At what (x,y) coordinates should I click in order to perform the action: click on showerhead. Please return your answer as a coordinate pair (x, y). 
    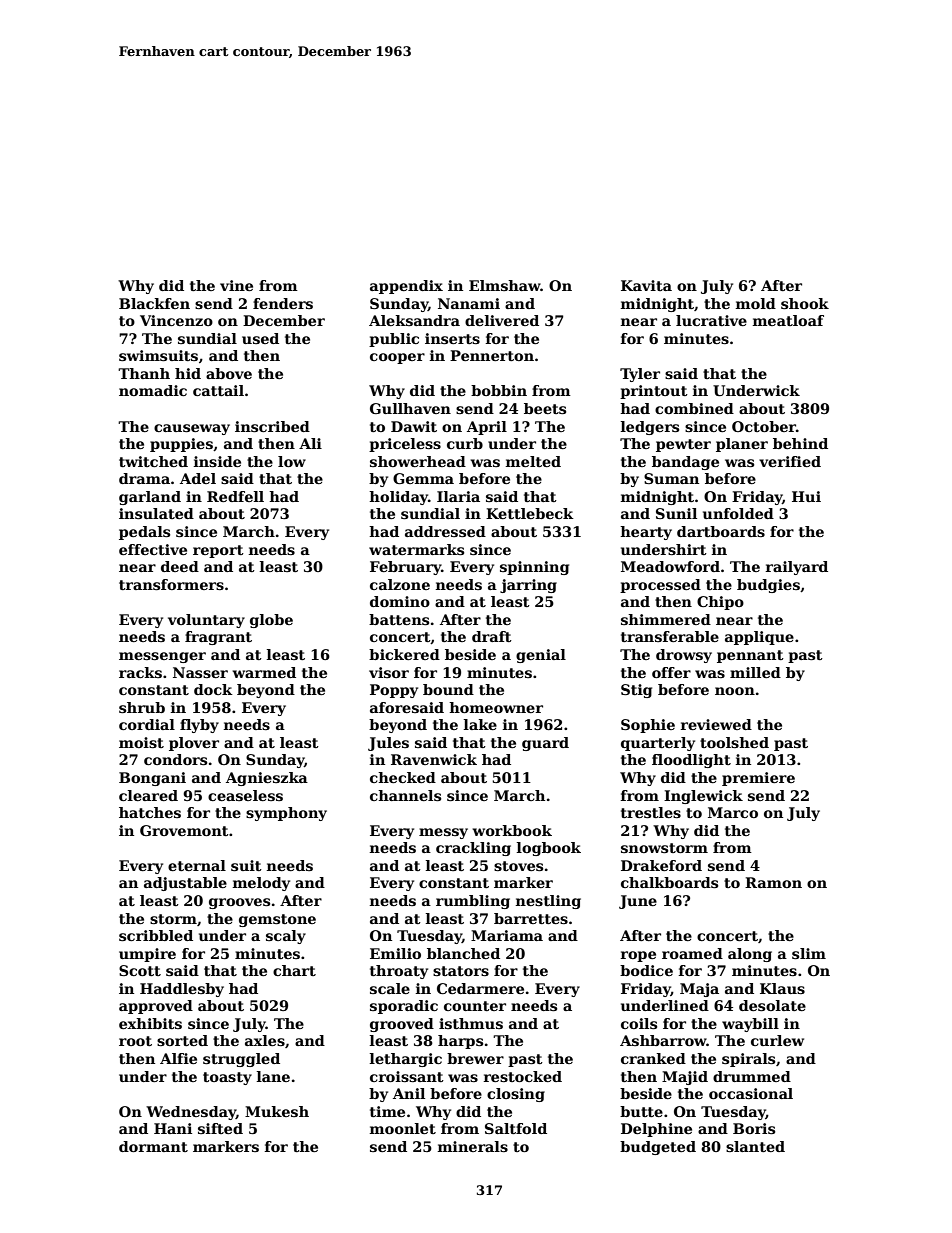
    Looking at the image, I should click on (418, 461).
